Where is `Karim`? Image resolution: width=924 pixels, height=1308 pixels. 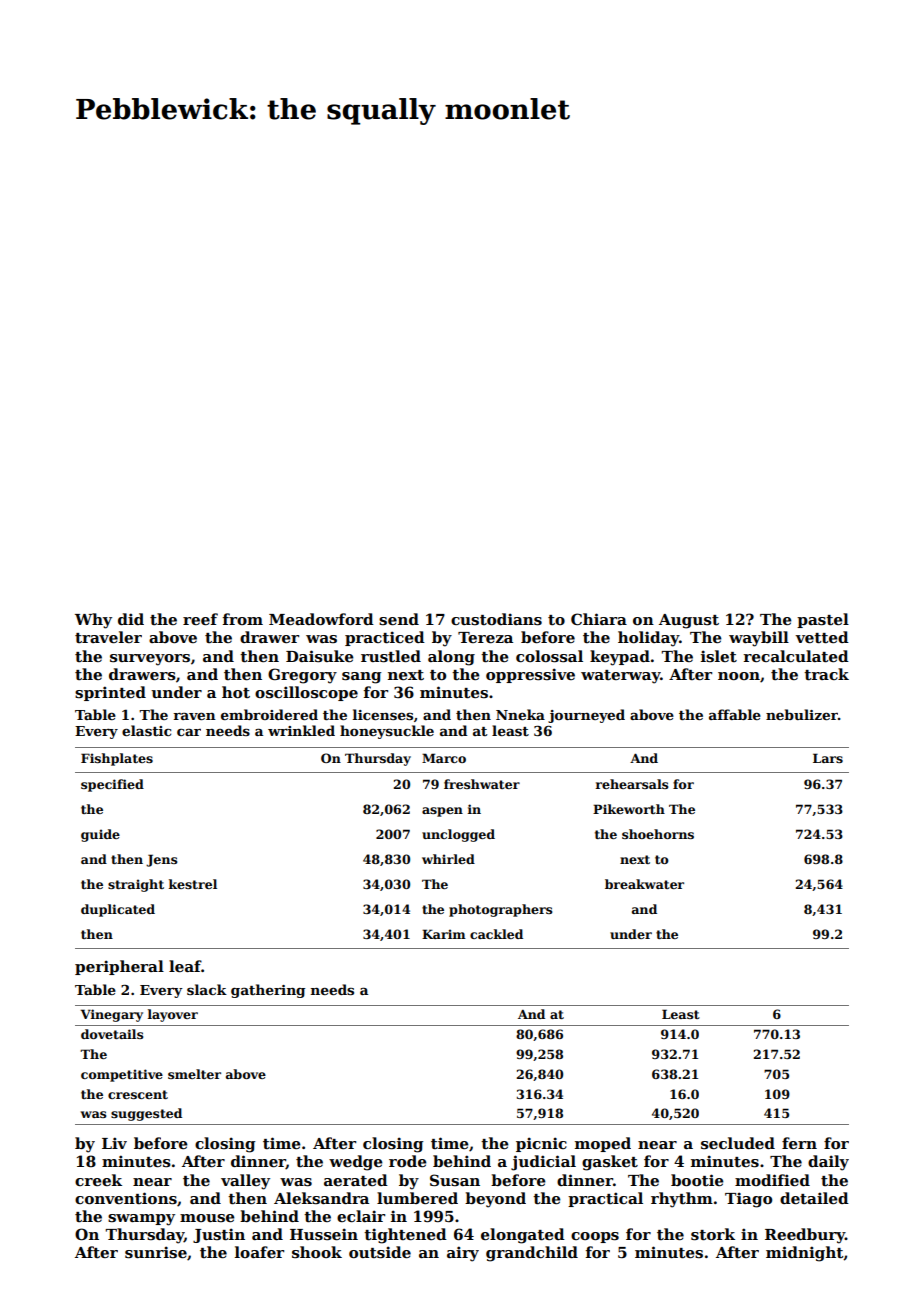 Karim is located at coordinates (444, 934).
